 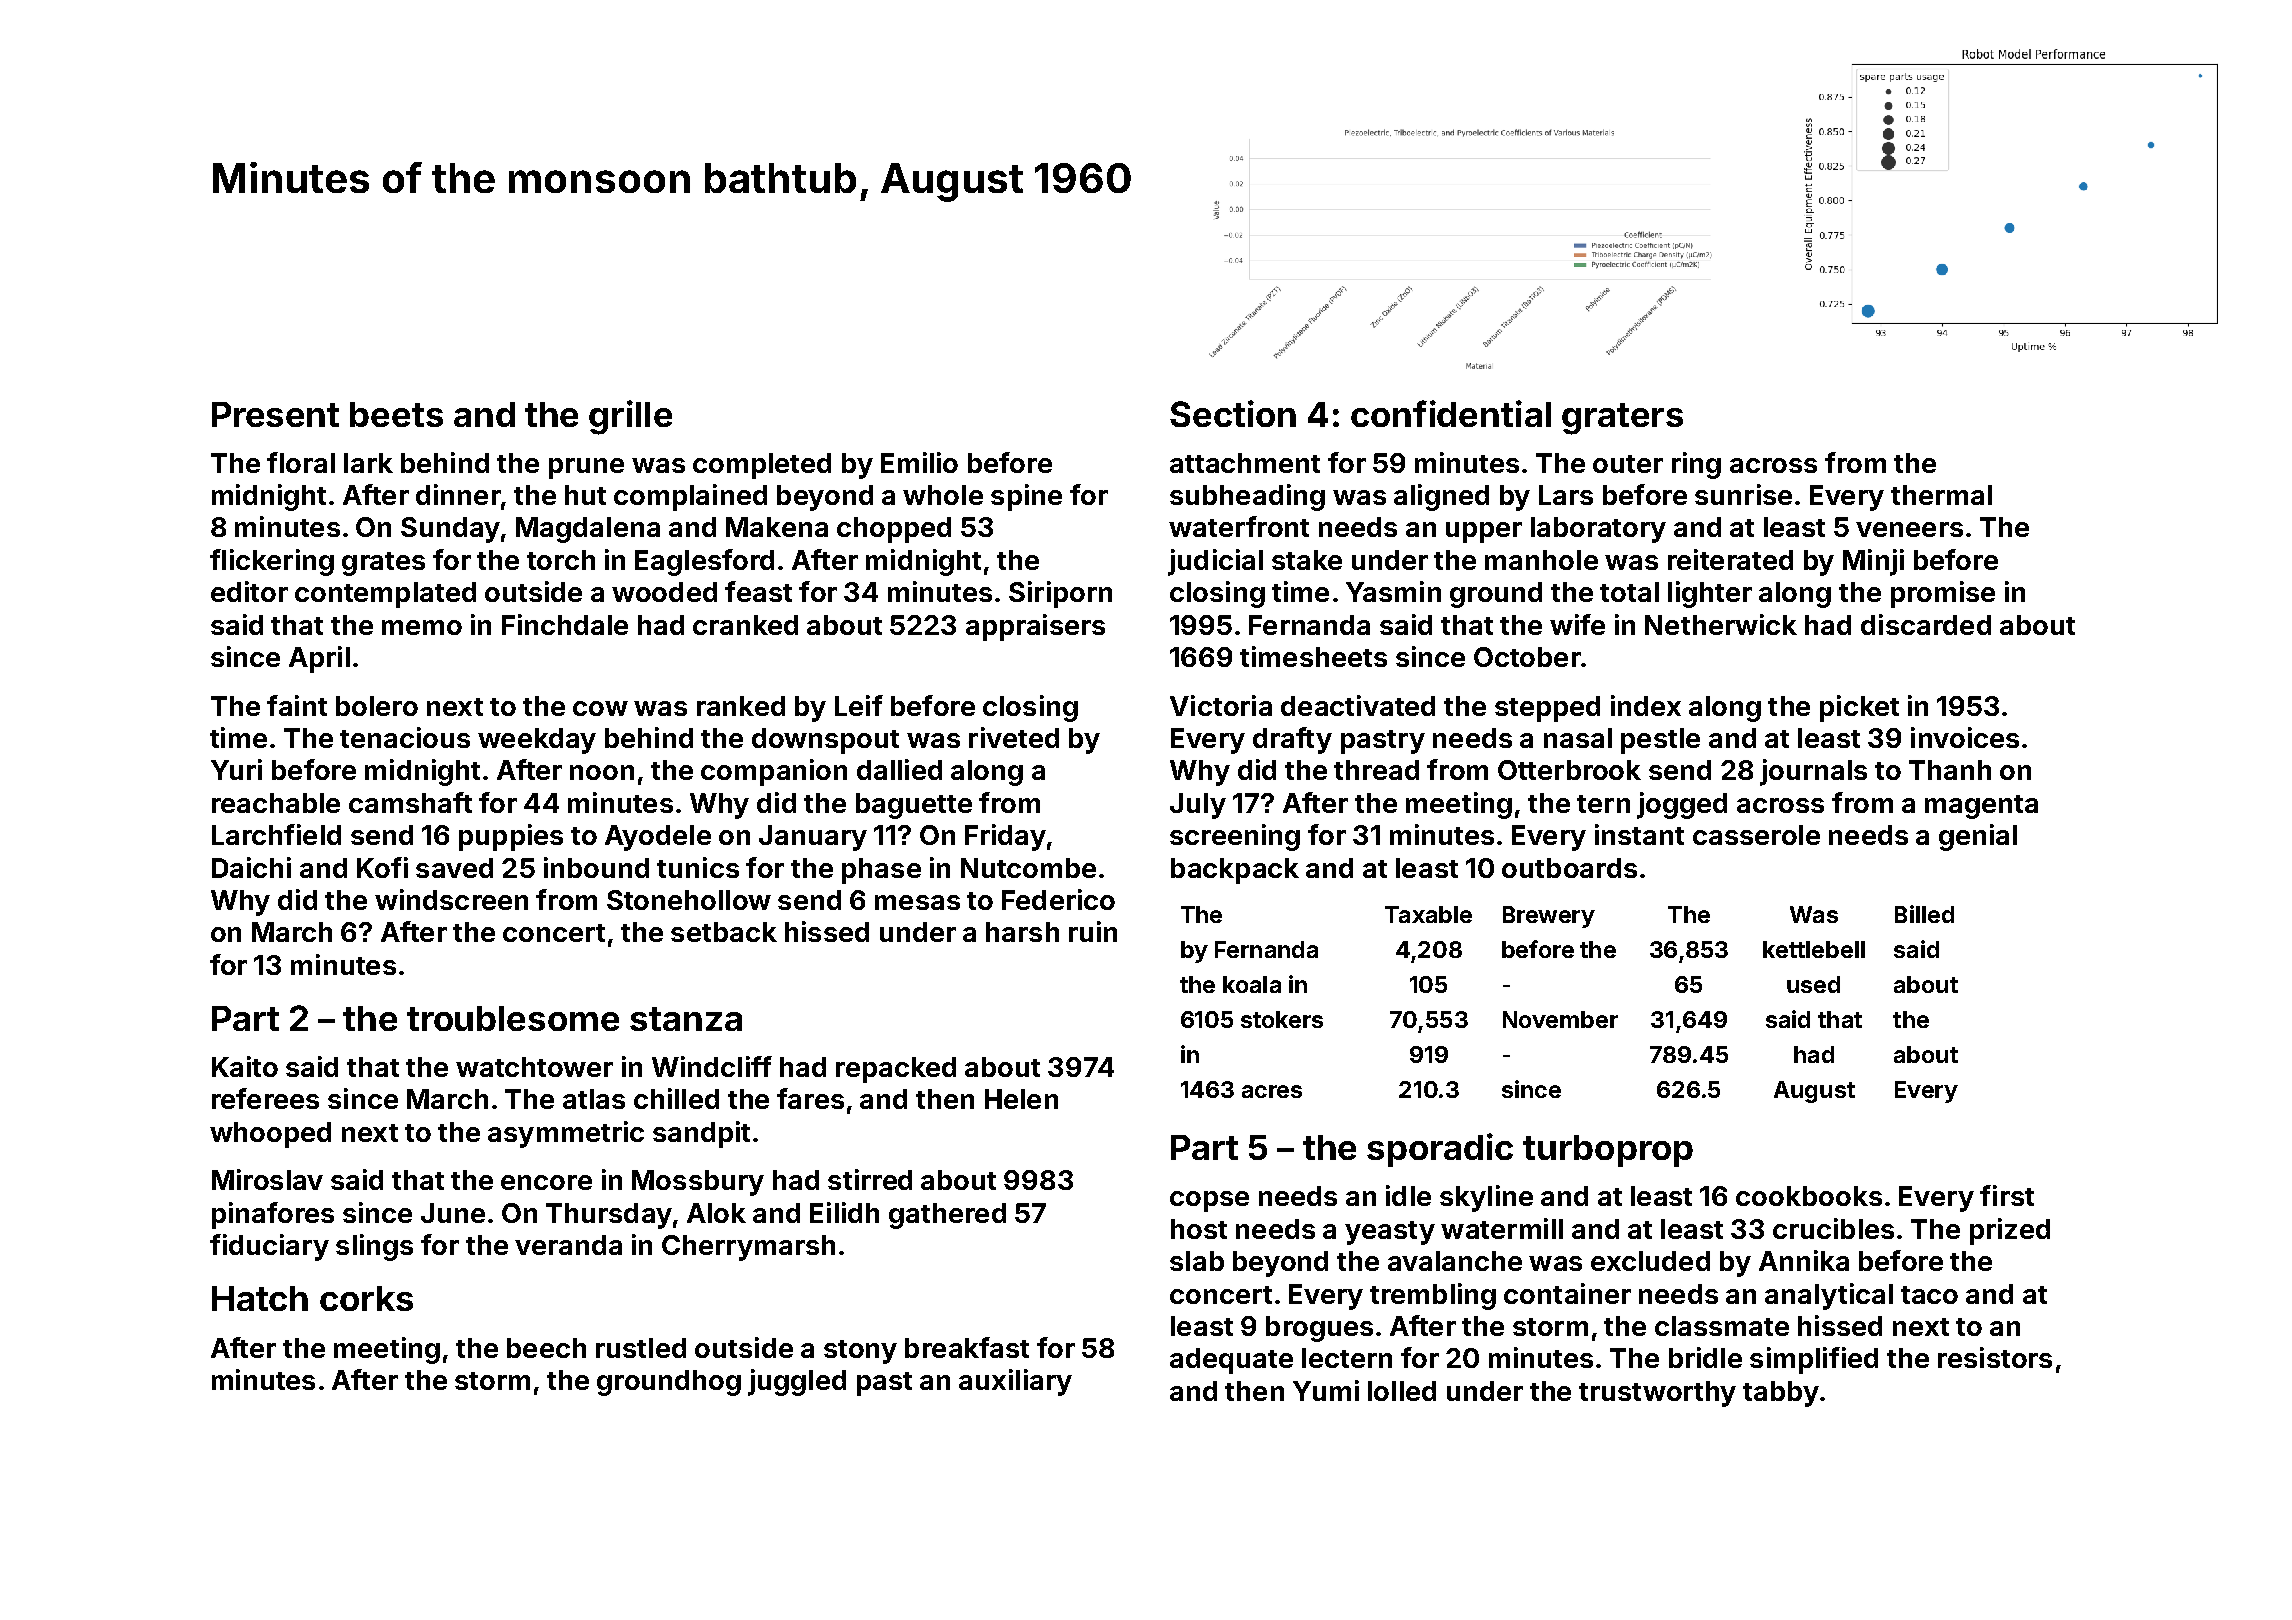 I want to click on Brewery, so click(x=1549, y=917).
